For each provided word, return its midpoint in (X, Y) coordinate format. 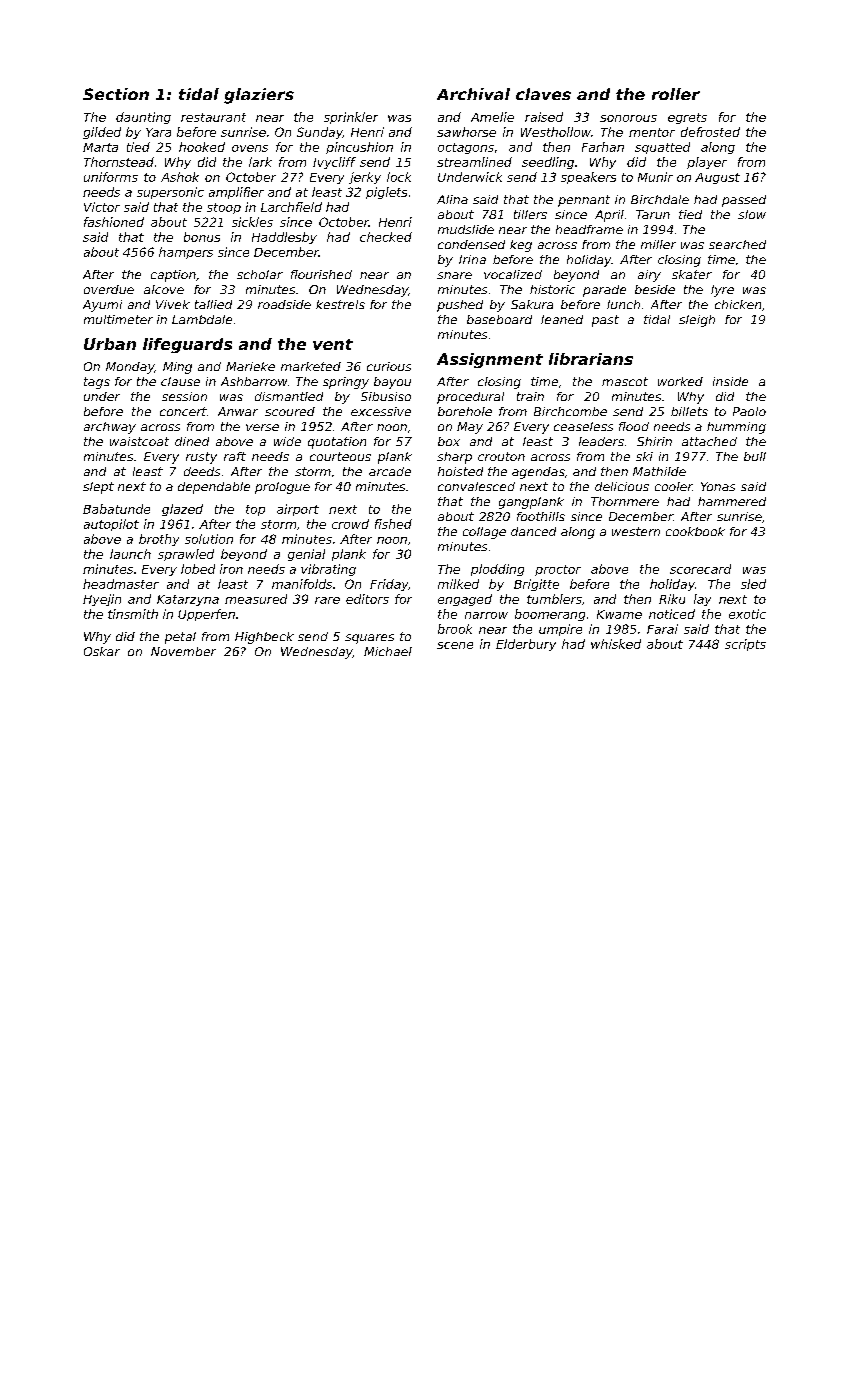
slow (752, 214)
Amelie (492, 117)
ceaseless (583, 426)
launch (130, 554)
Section (116, 94)
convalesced (476, 486)
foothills (541, 516)
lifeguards (187, 345)
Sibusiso (386, 396)
